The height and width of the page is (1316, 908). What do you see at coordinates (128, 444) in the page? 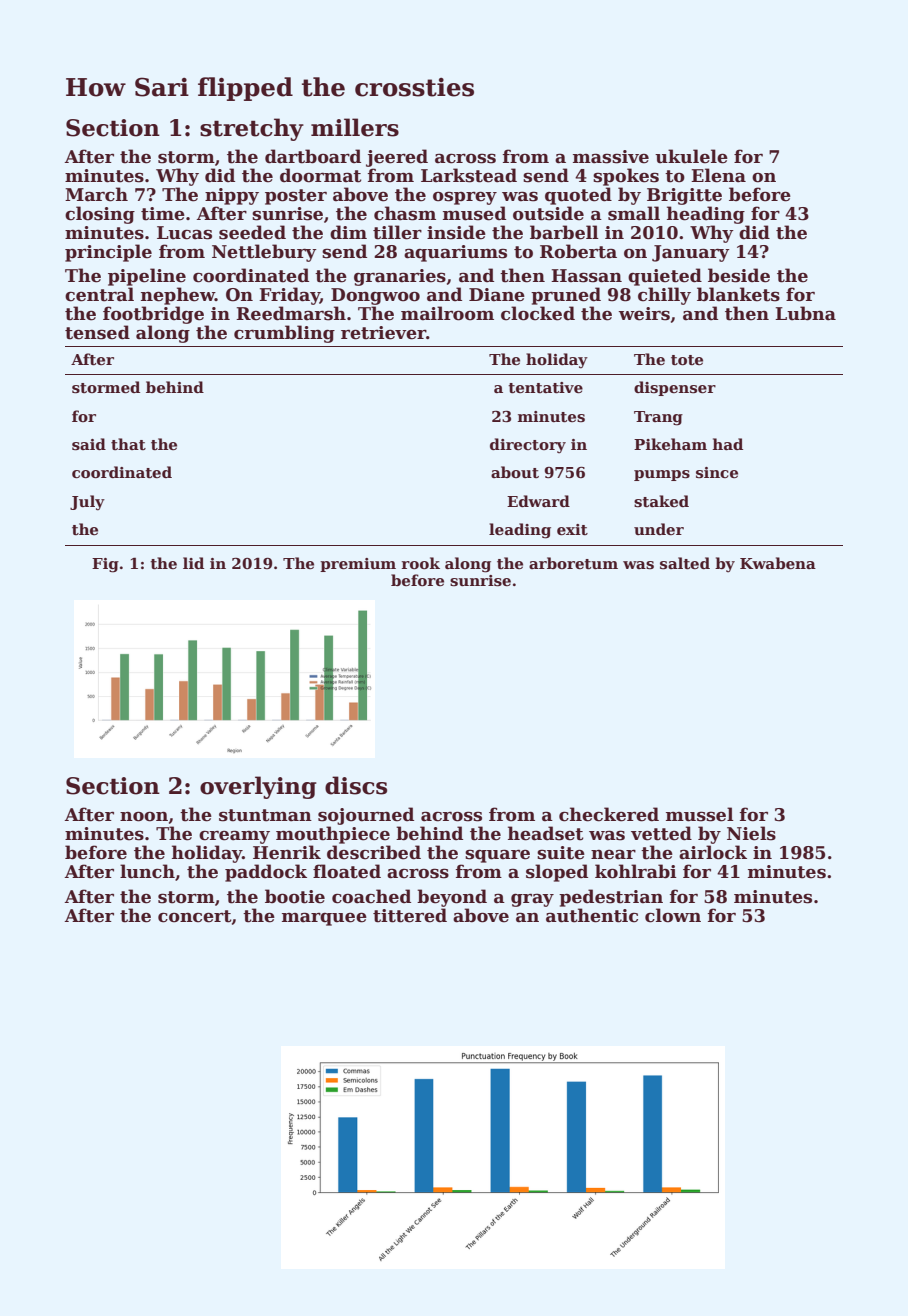
I see `that` at bounding box center [128, 444].
